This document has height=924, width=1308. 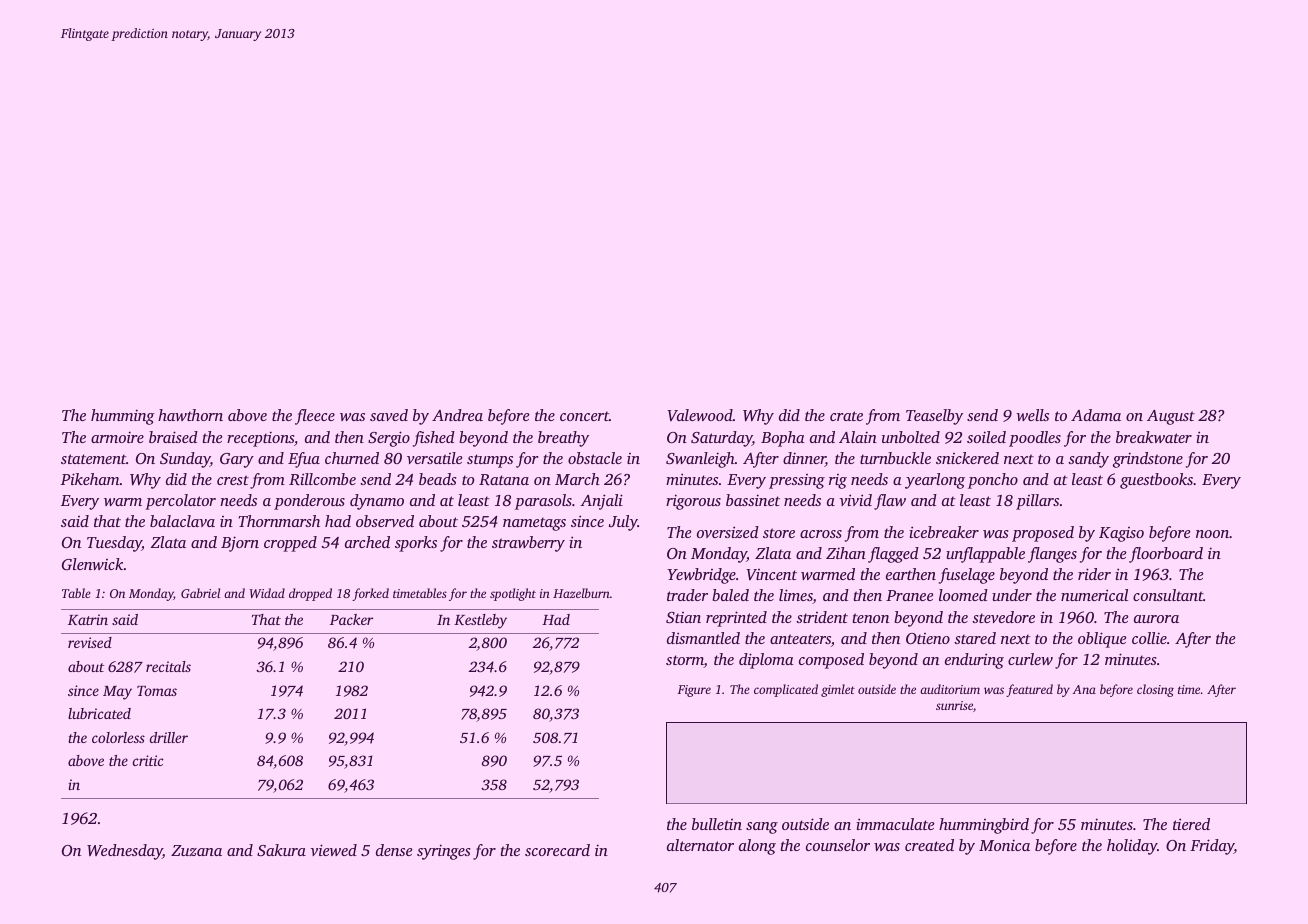 I want to click on hawthorn, so click(x=190, y=415).
